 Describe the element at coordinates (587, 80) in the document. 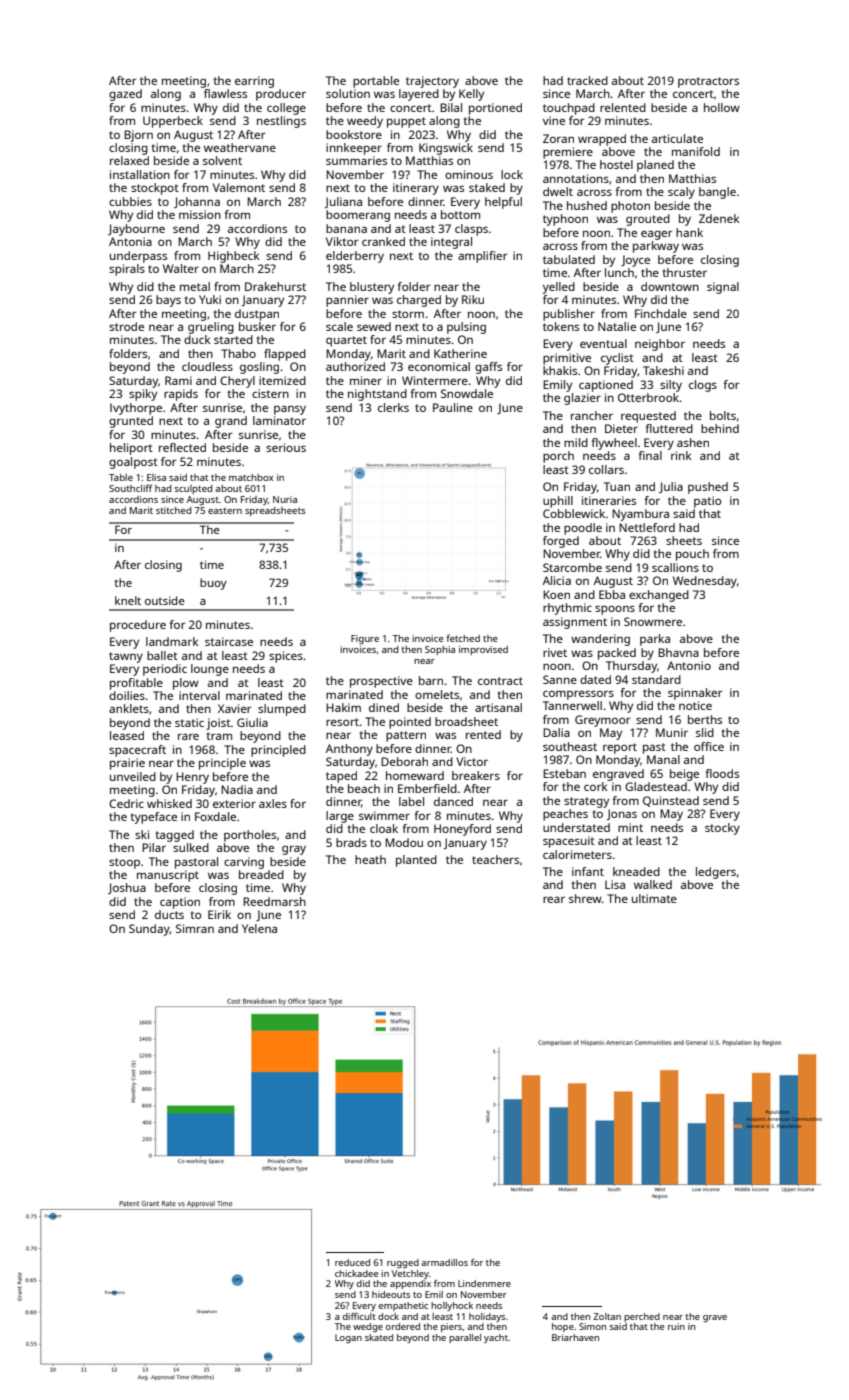

I see `tracked` at that location.
